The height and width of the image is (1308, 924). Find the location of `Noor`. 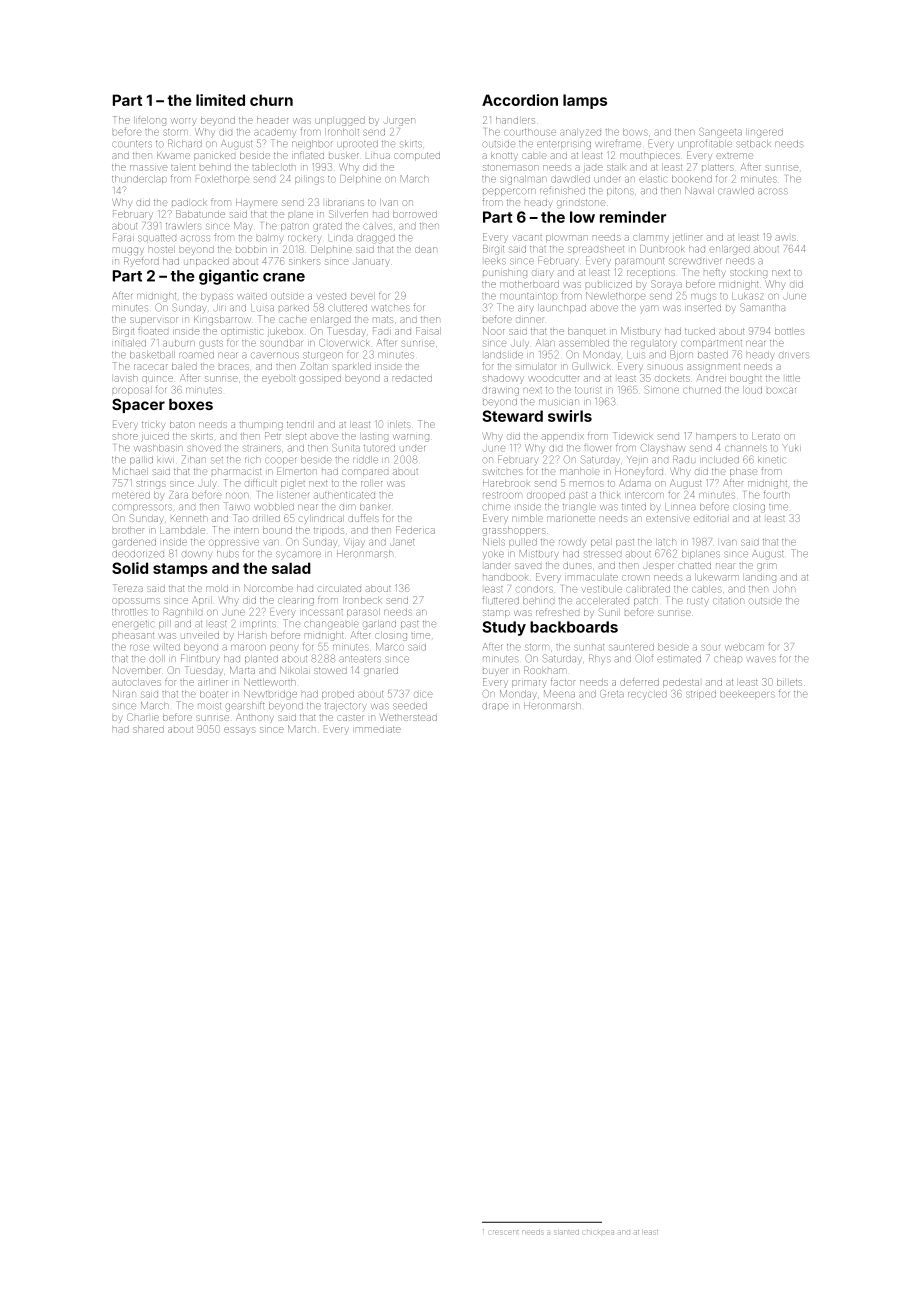

Noor is located at coordinates (494, 331).
